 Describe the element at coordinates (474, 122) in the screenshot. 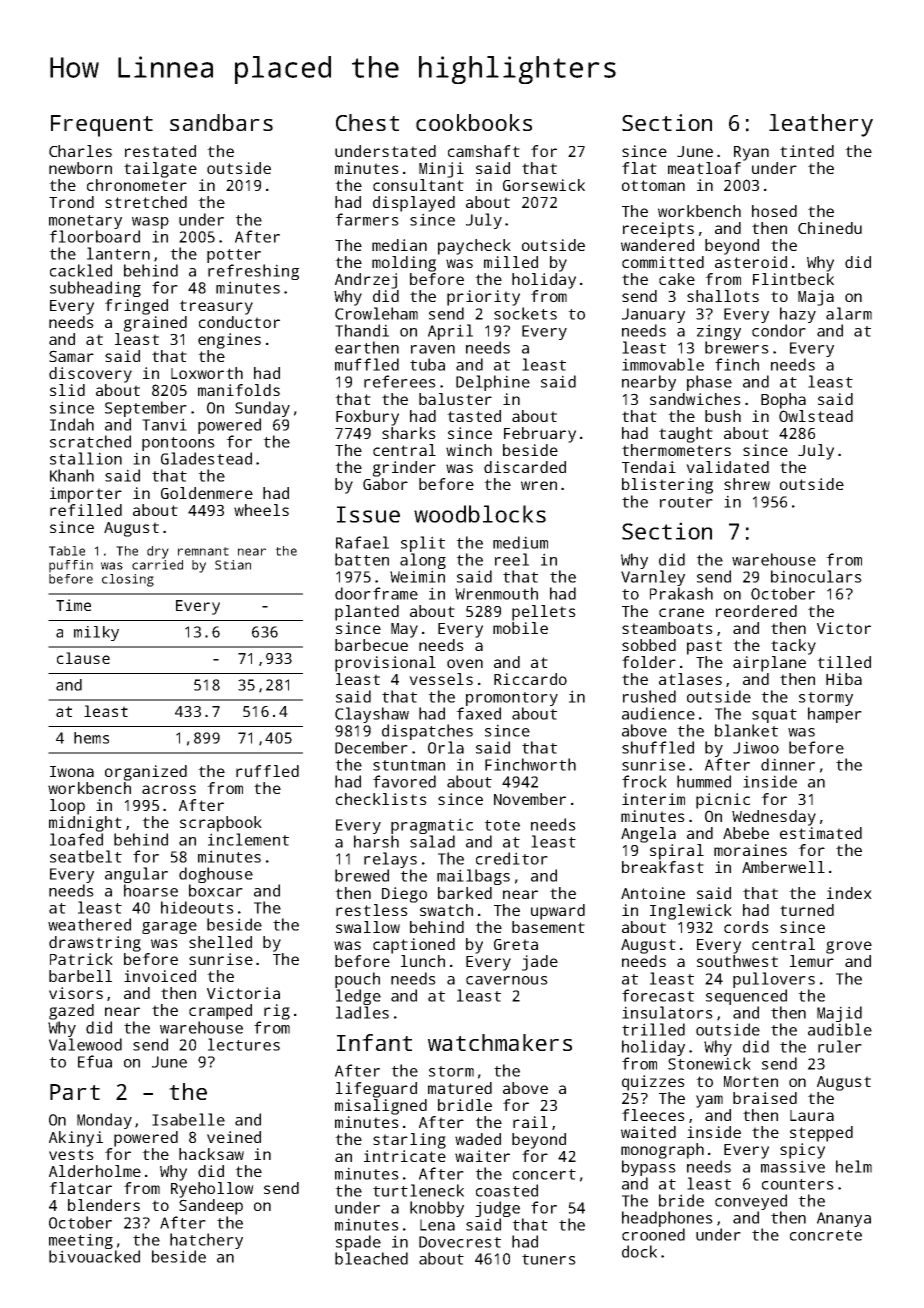

I see `cookbooks` at that location.
